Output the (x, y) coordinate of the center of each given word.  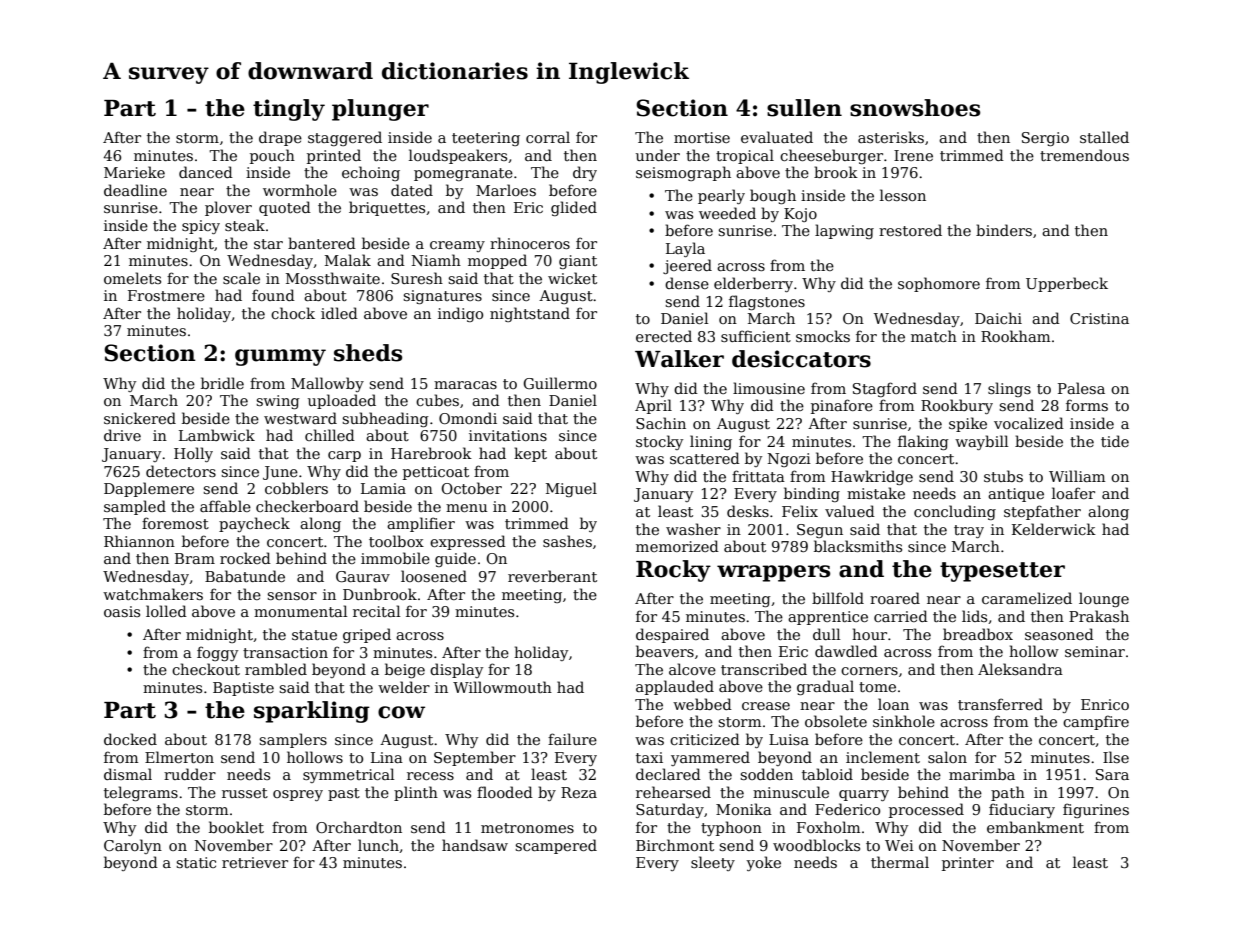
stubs (1003, 476)
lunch (378, 845)
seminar (1095, 651)
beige (405, 670)
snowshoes (915, 108)
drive (122, 435)
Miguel (571, 489)
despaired (672, 635)
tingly (289, 110)
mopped (497, 261)
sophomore (939, 284)
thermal (900, 862)
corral (548, 137)
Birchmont (675, 845)
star (268, 244)
